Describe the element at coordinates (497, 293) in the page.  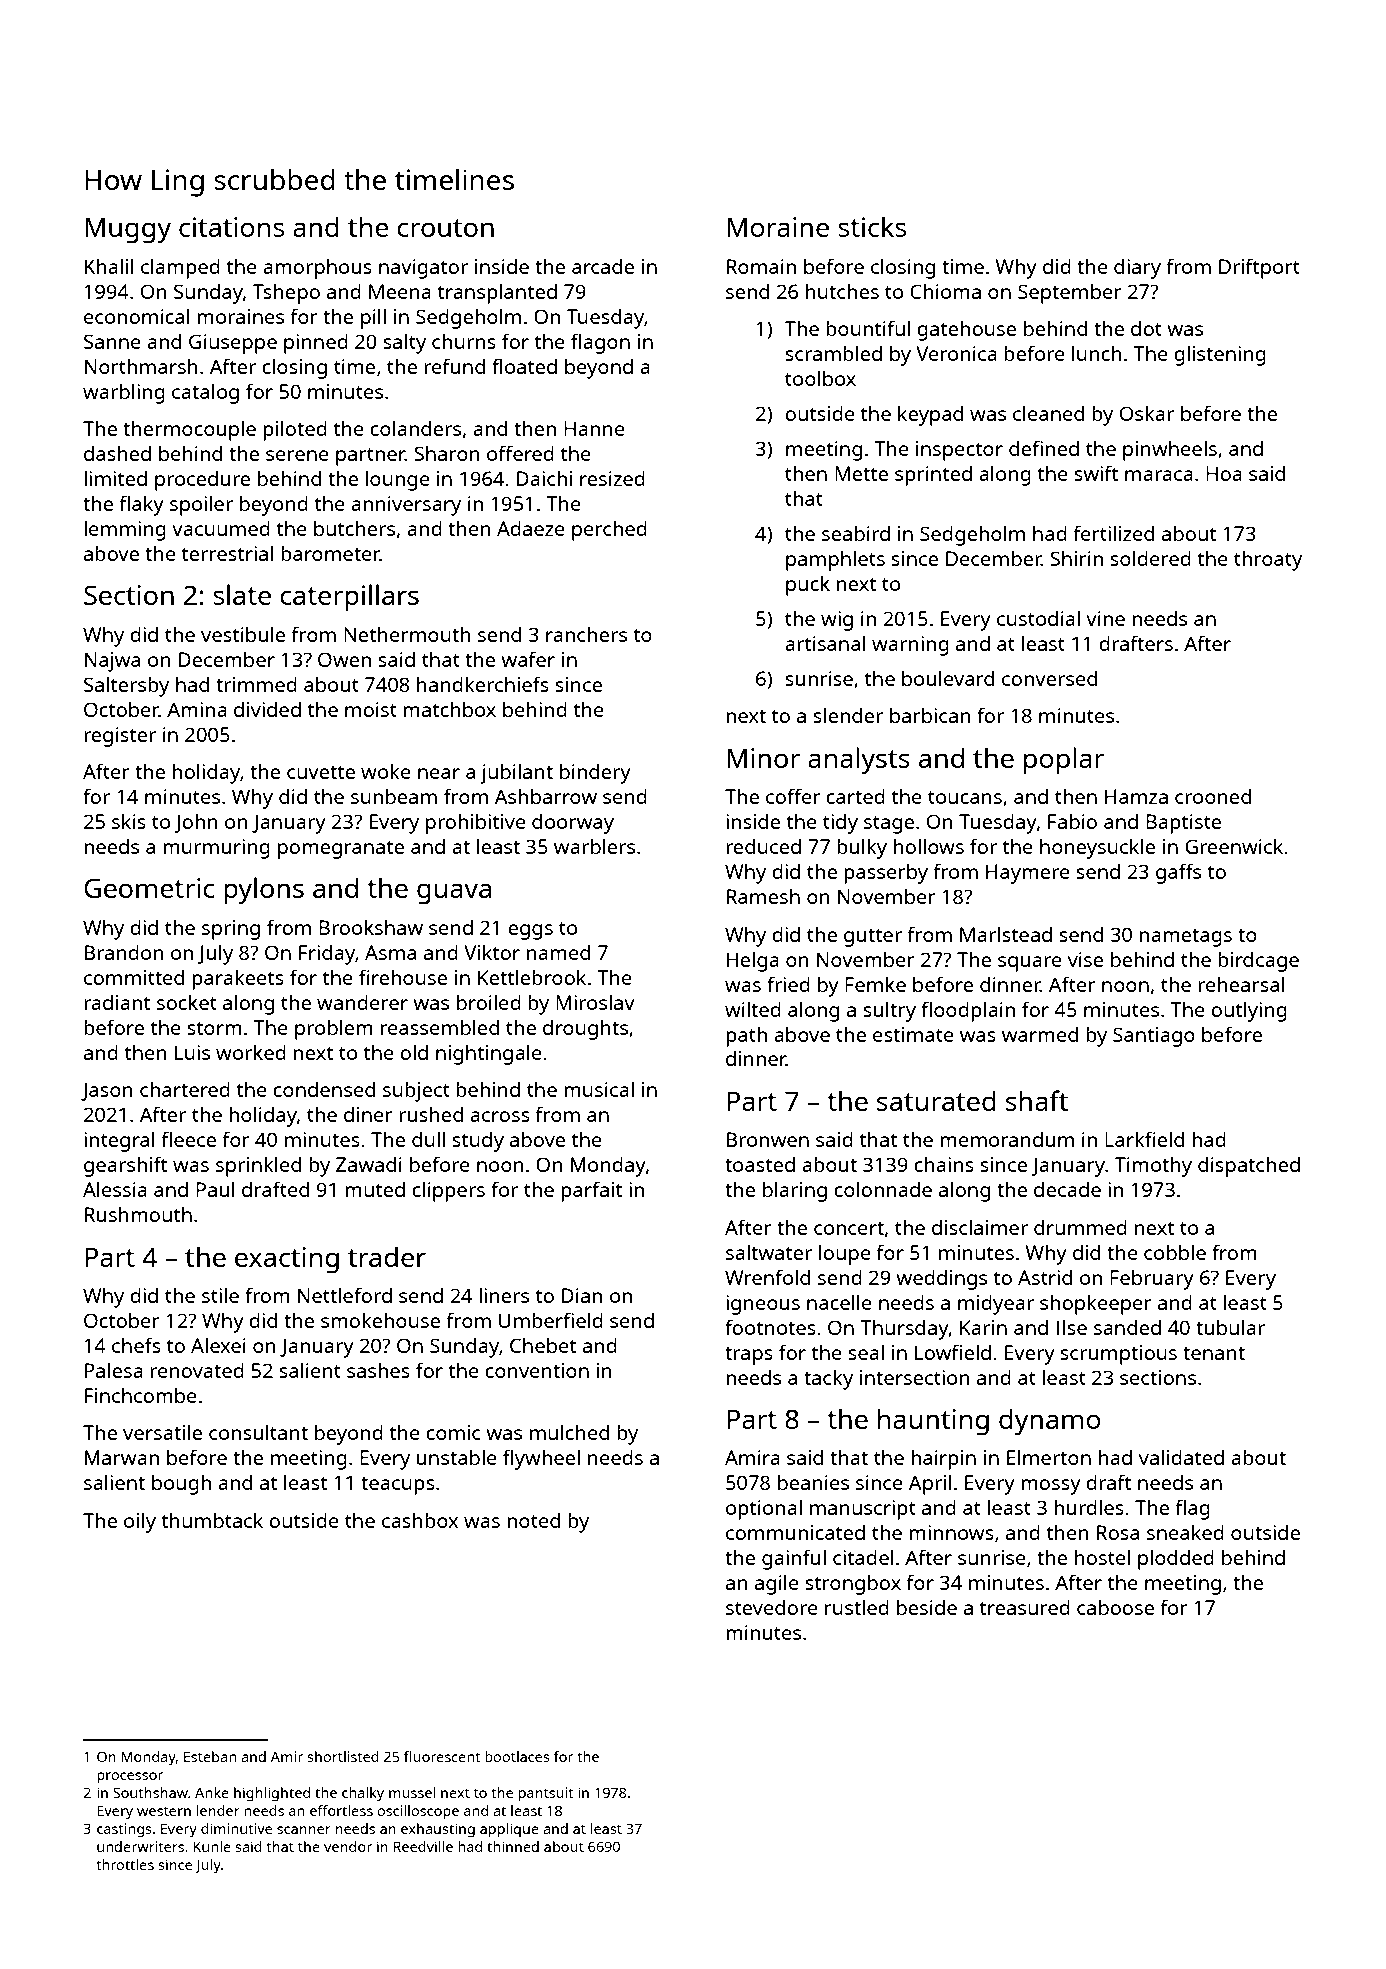
I see `transplanted` at that location.
